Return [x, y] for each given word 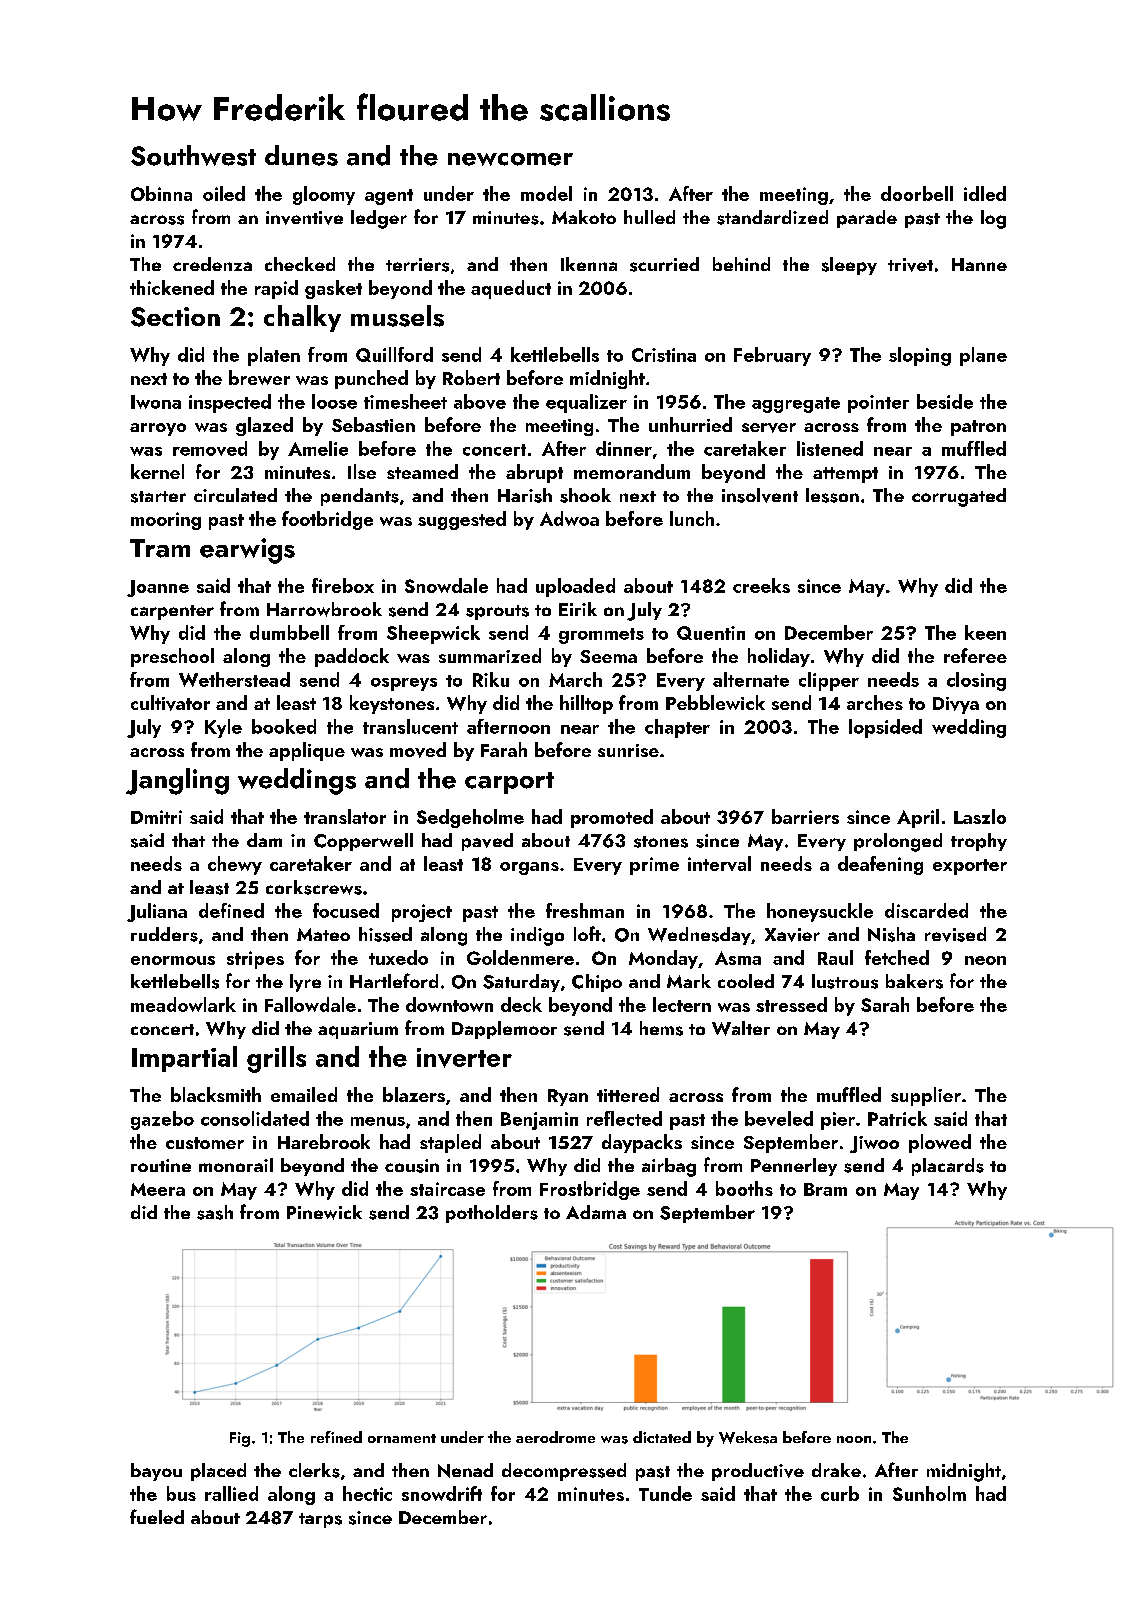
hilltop [586, 704]
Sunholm [929, 1493]
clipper [829, 681]
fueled [157, 1516]
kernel [157, 471]
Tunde [665, 1493]
